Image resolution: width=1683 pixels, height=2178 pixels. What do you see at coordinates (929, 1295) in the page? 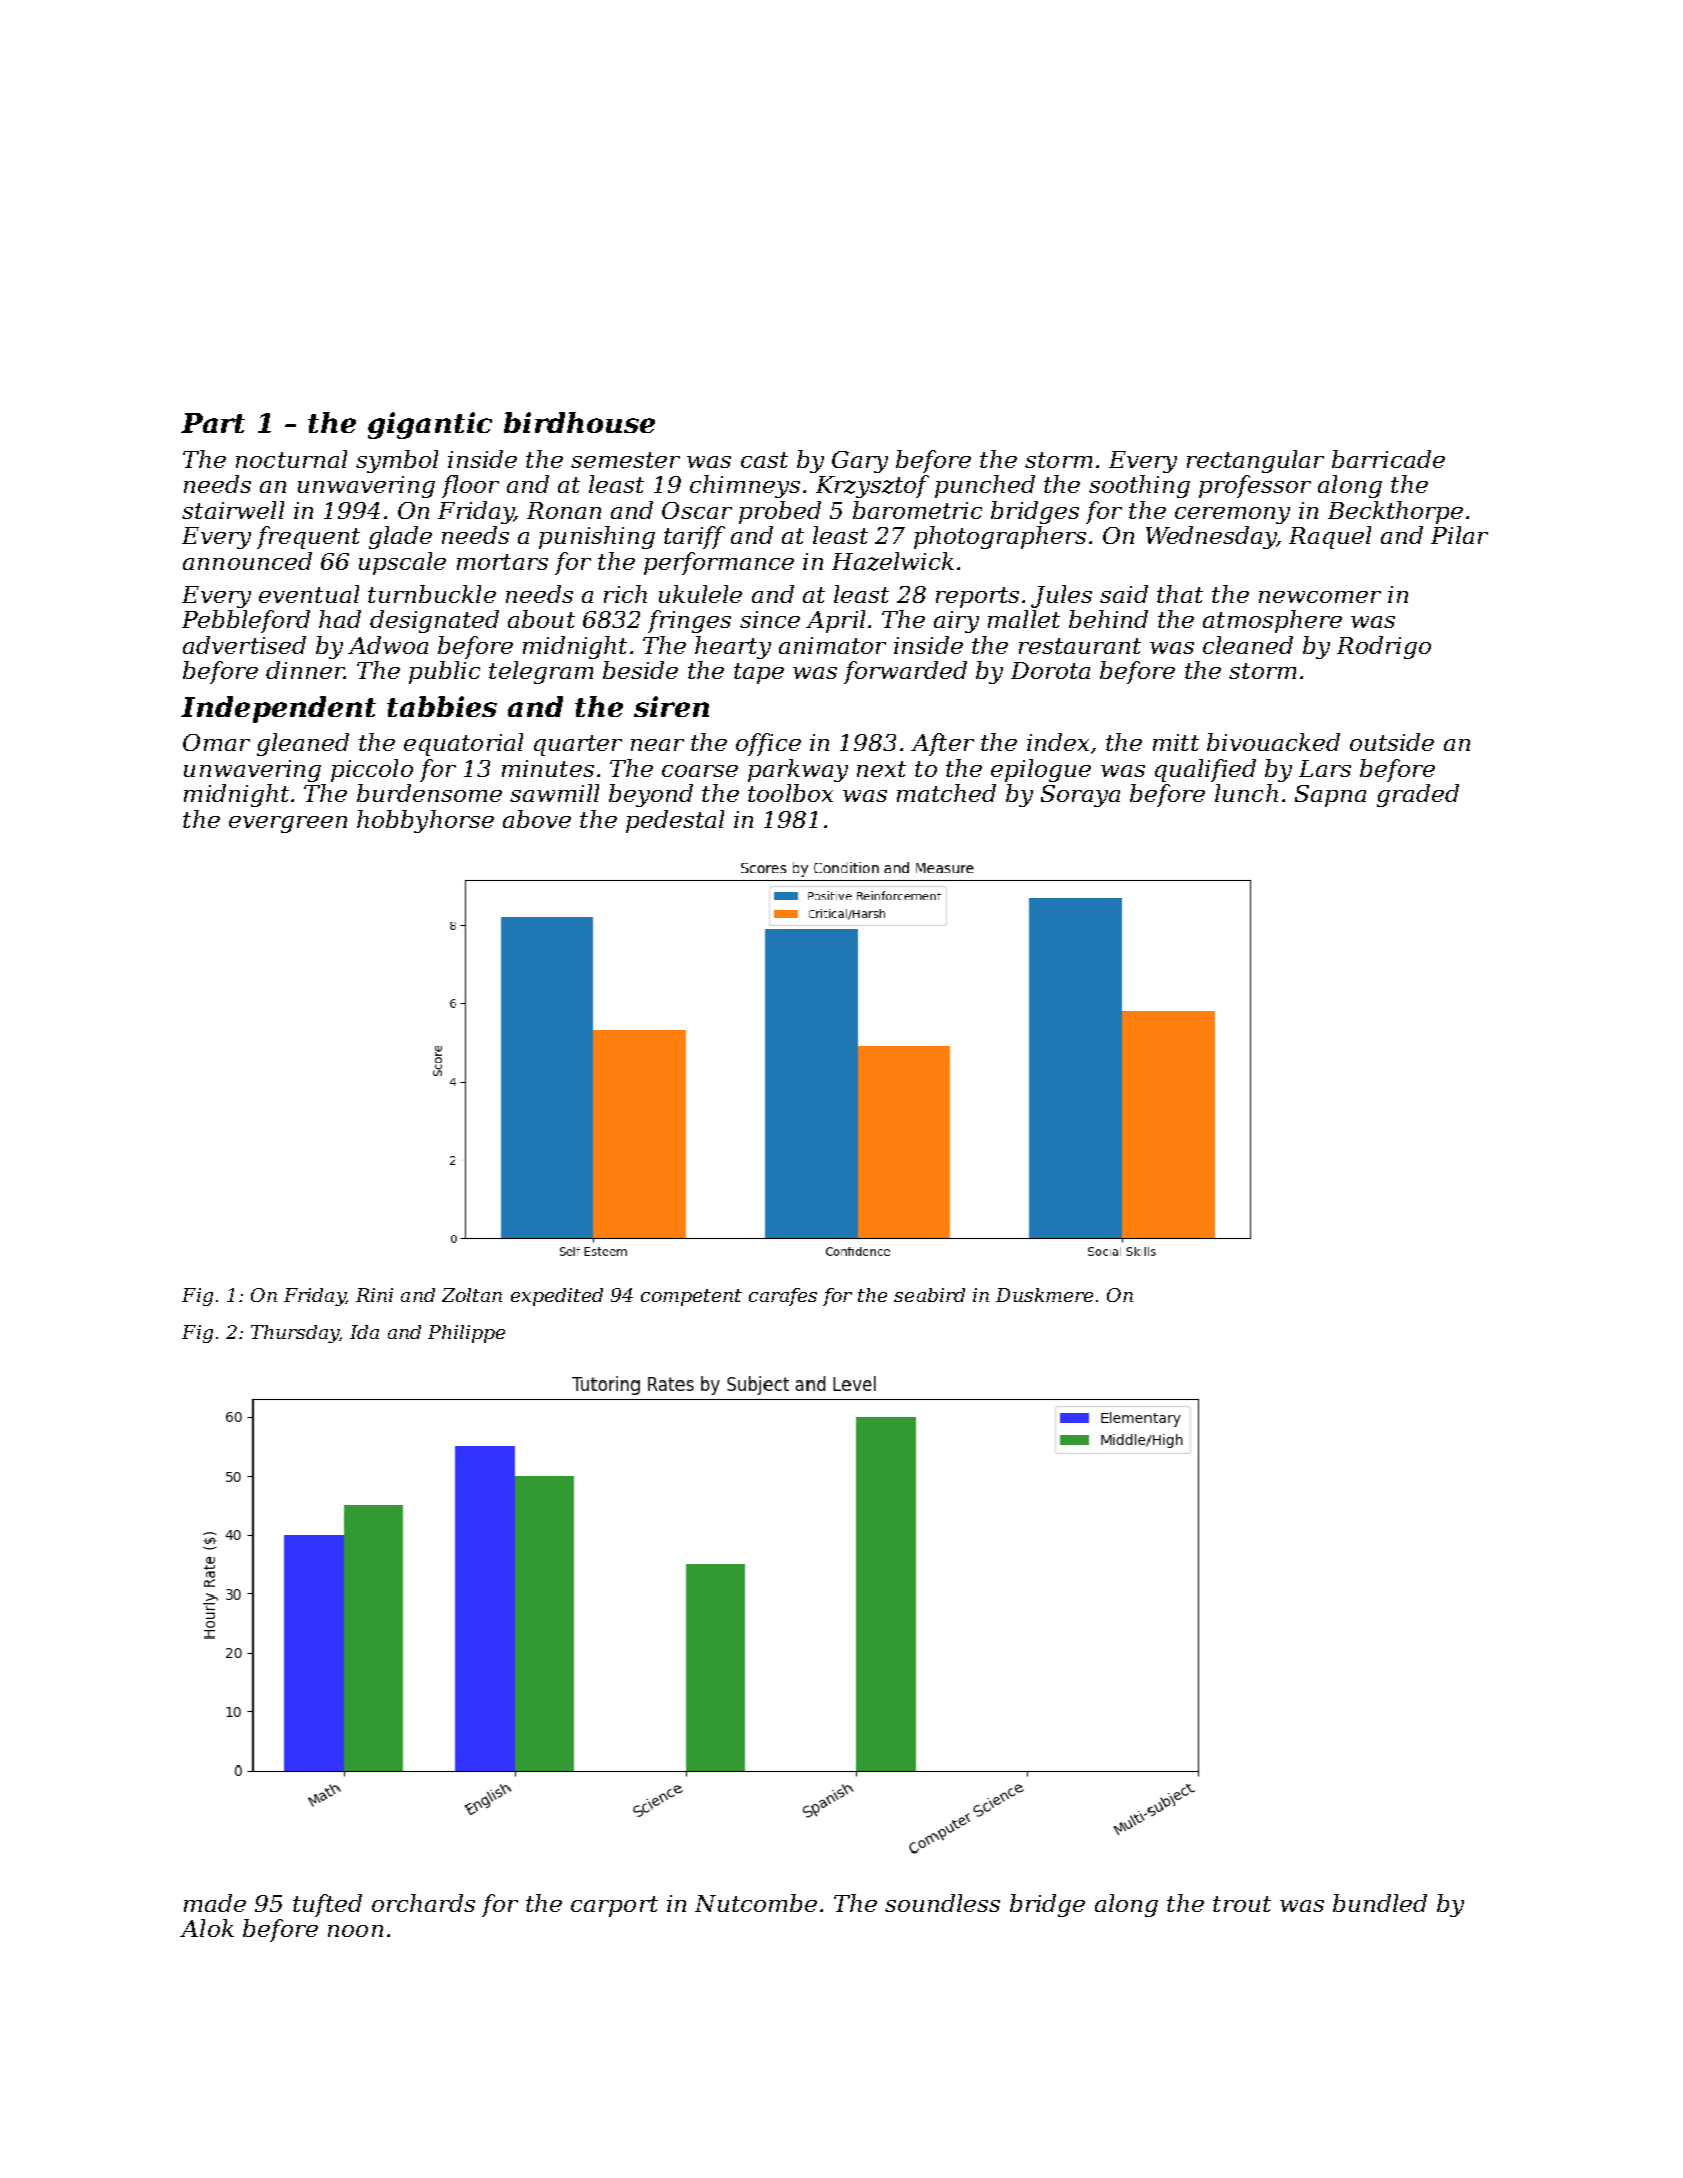
I see `seabird` at bounding box center [929, 1295].
